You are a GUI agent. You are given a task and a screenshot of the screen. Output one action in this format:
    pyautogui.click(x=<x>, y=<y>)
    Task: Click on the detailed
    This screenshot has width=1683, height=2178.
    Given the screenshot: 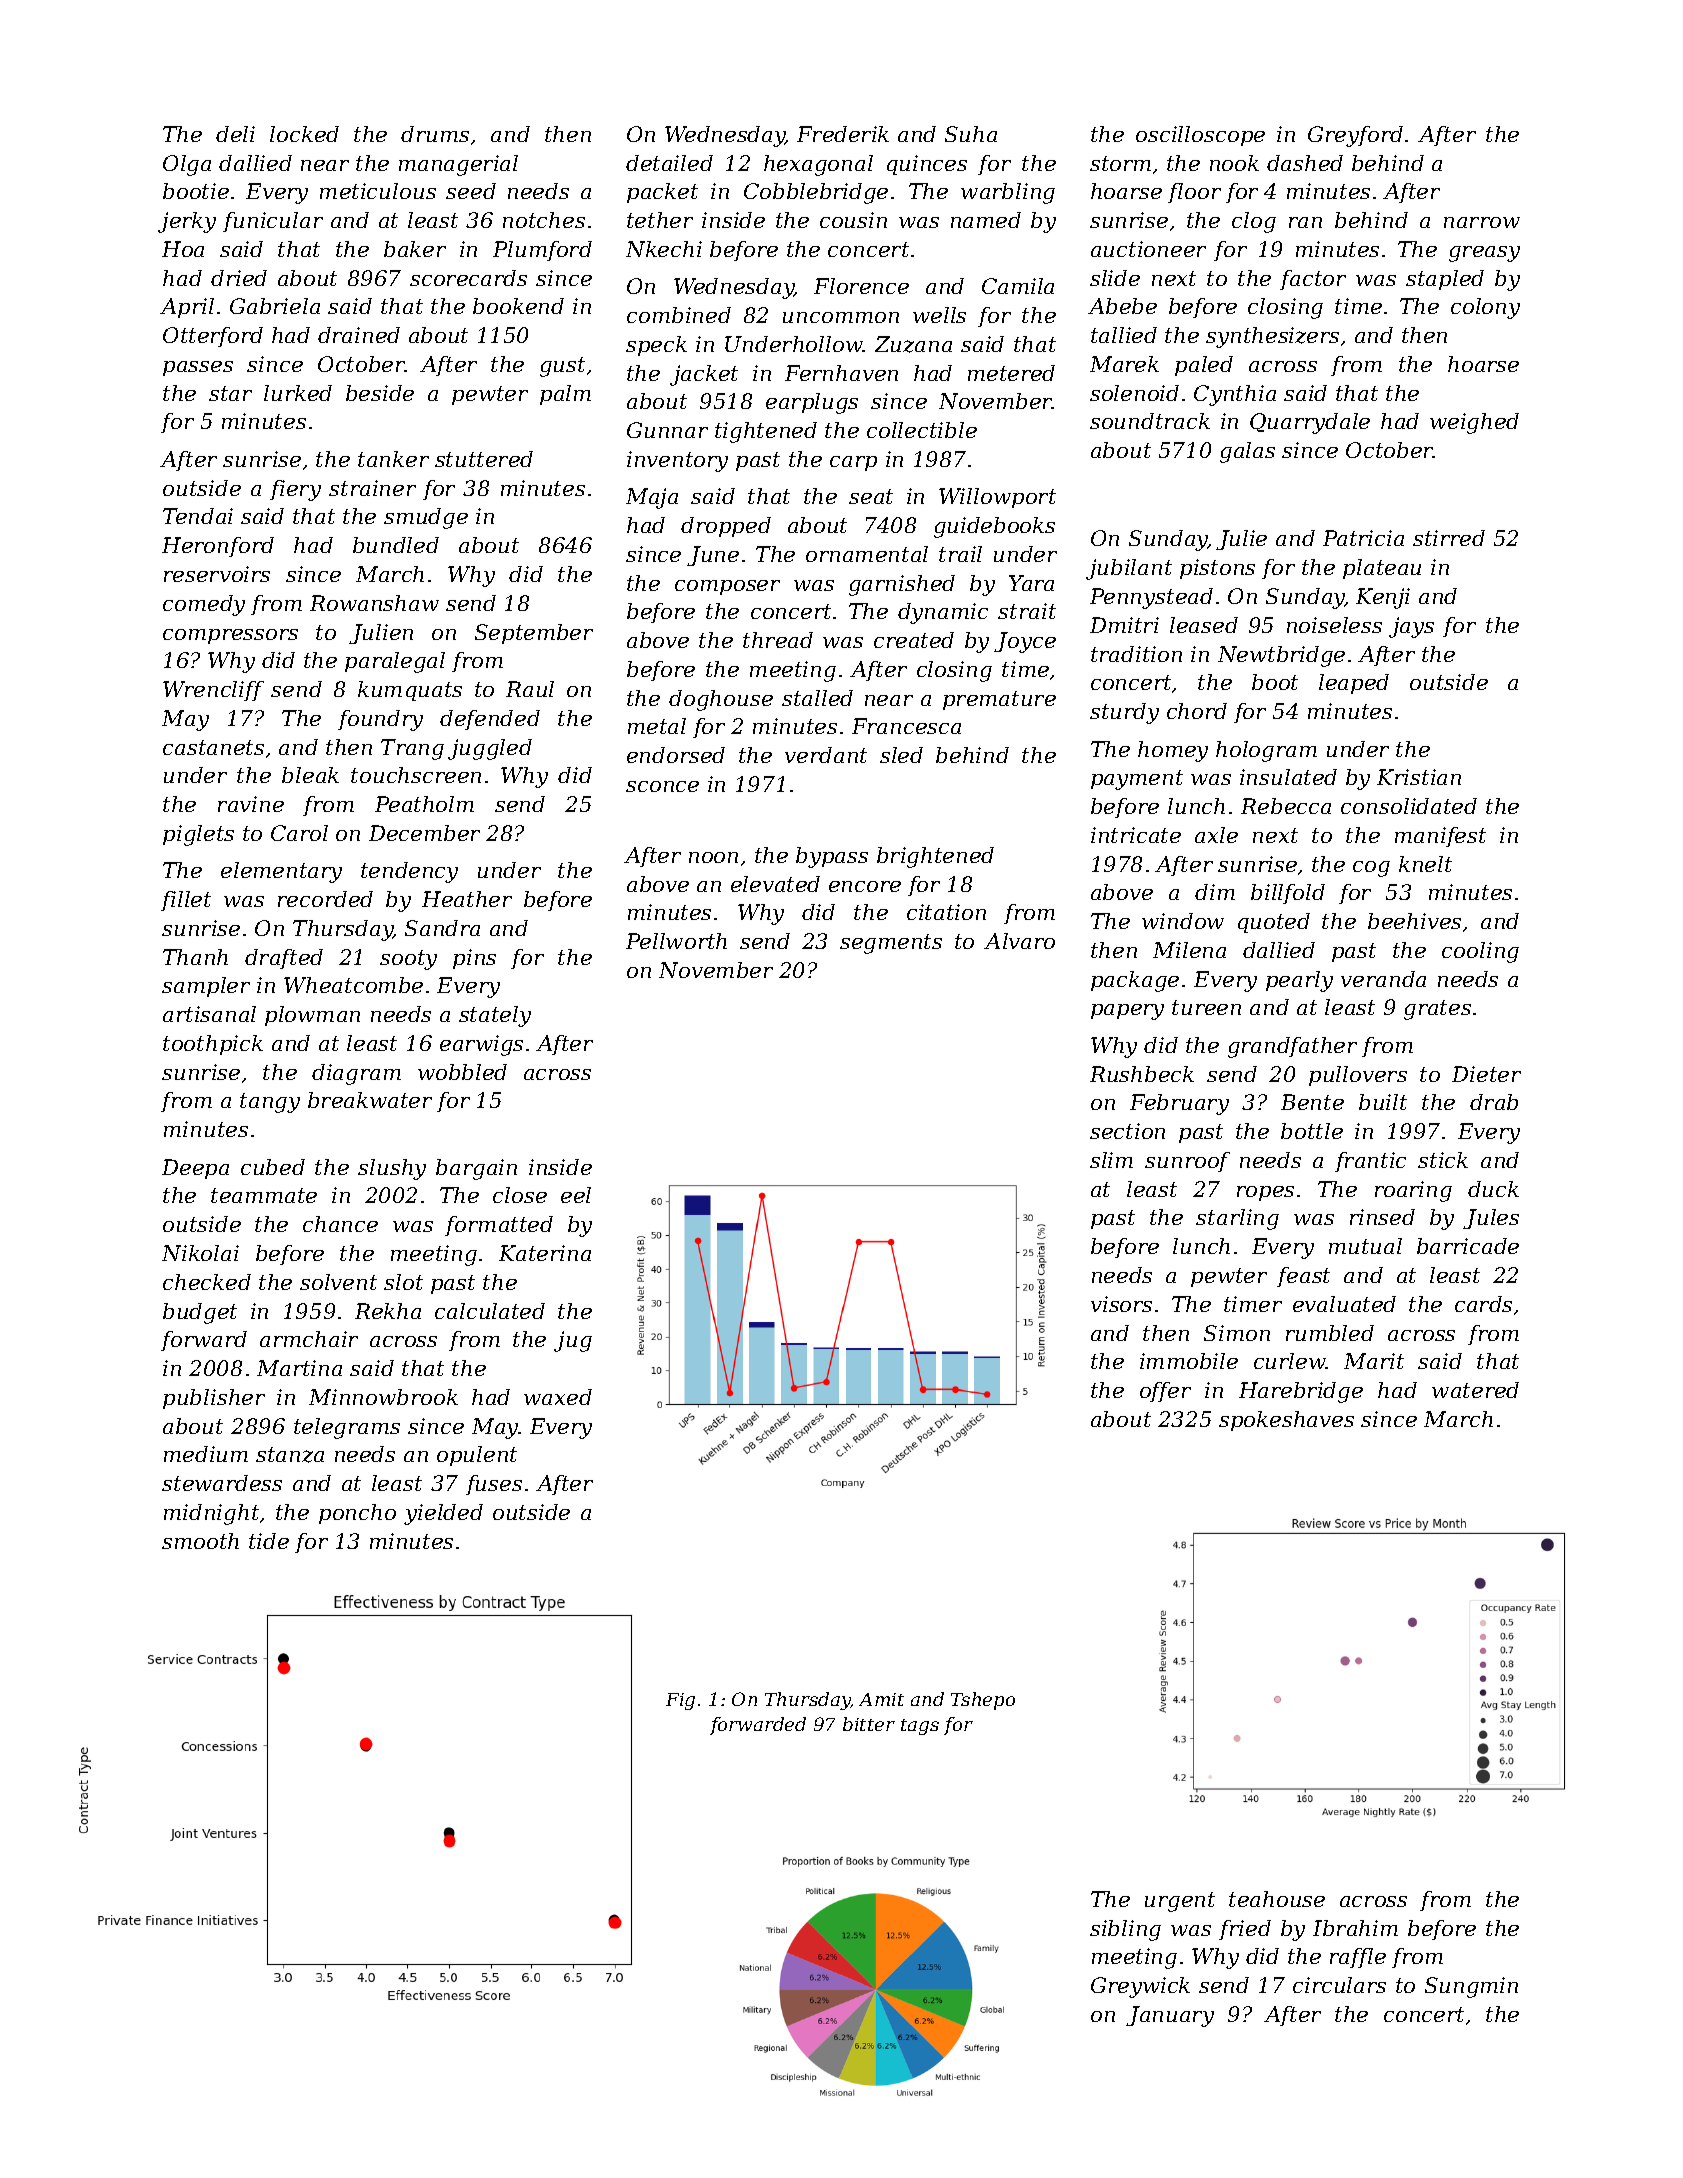 What is the action you would take?
    pyautogui.click(x=669, y=163)
